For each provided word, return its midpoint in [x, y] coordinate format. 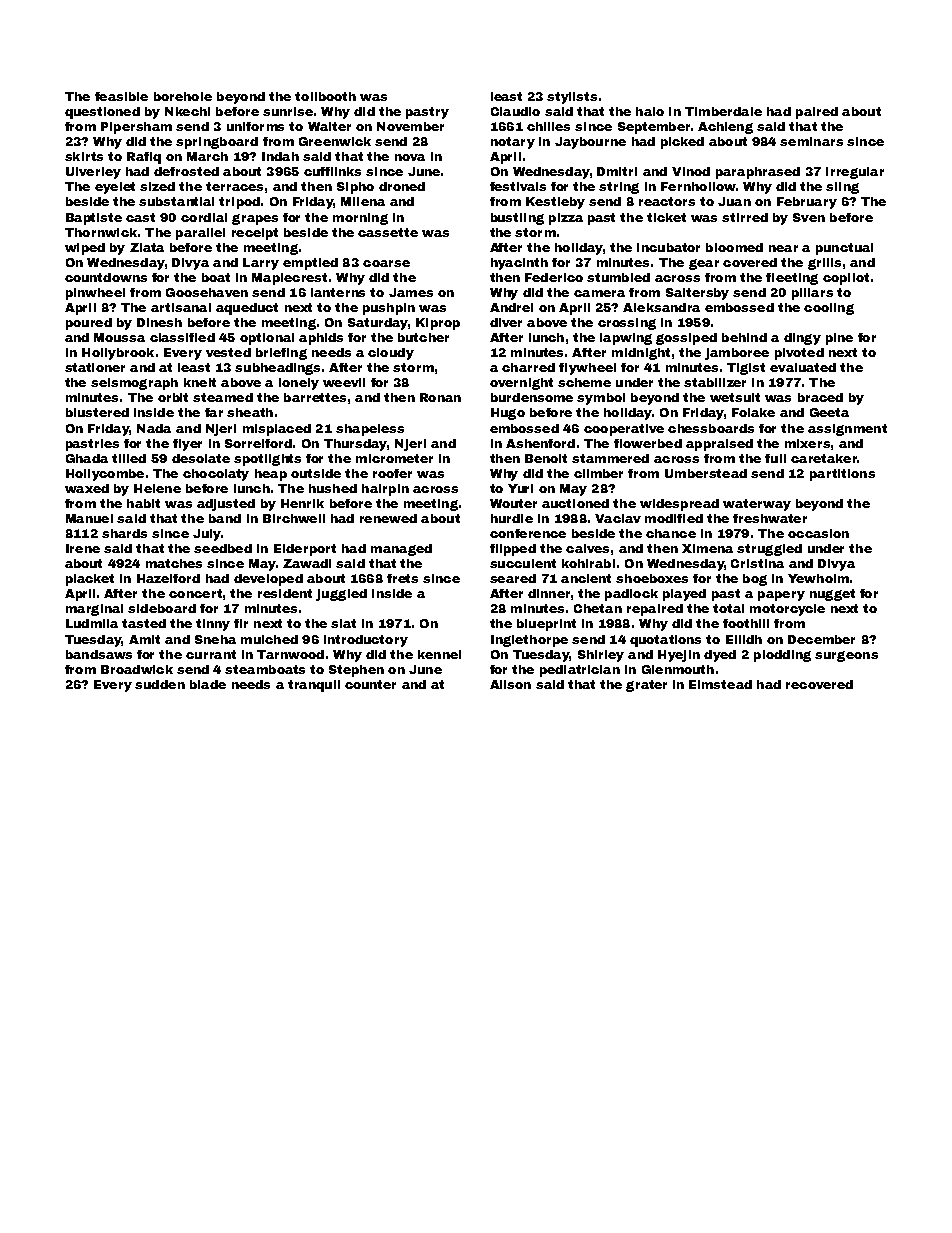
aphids [321, 339]
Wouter [513, 503]
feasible [121, 96]
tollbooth [325, 96]
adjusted [226, 505]
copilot [846, 279]
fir [241, 623]
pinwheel [95, 294]
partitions [842, 475]
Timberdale [723, 111]
